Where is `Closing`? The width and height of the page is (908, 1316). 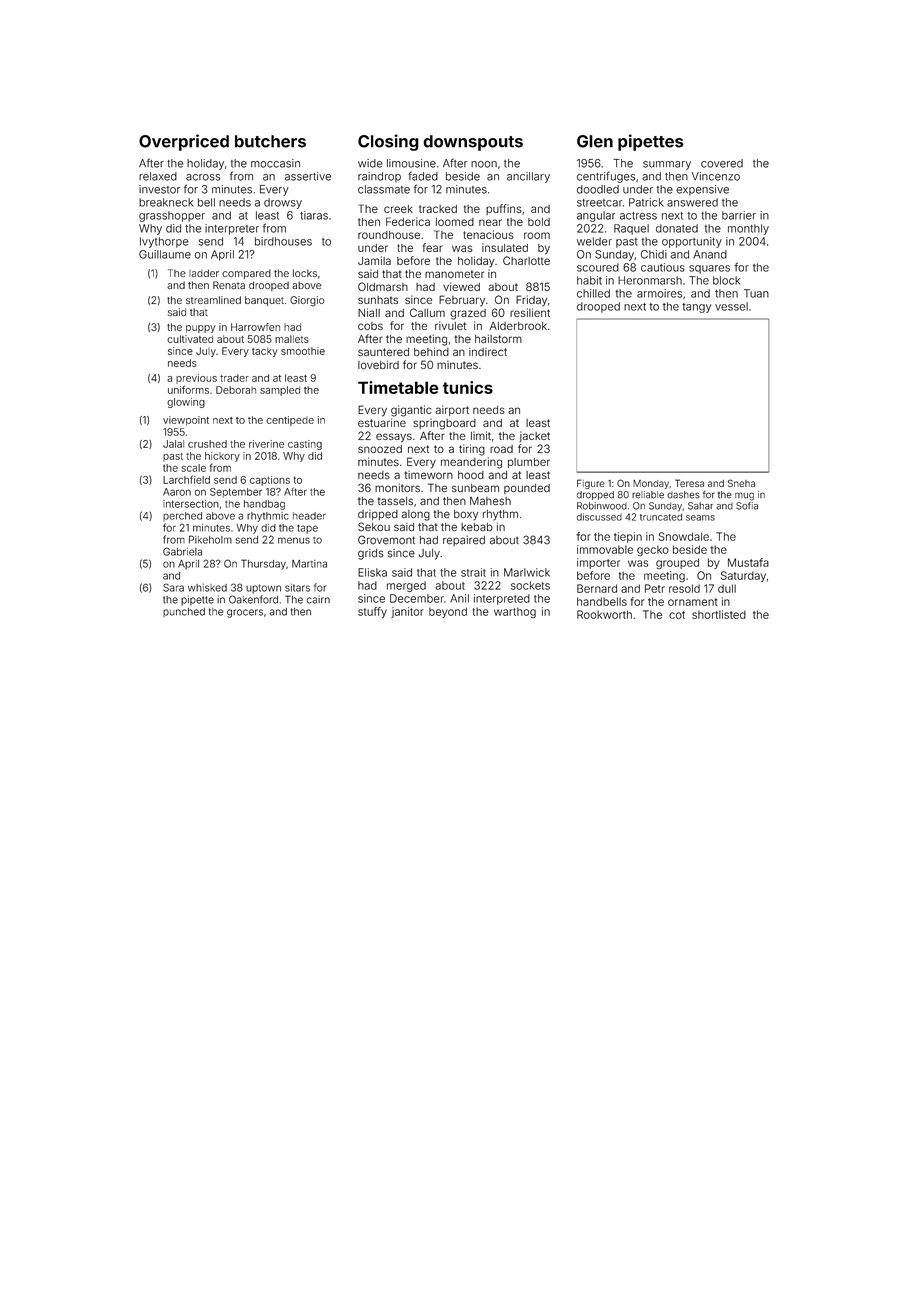
Closing is located at coordinates (388, 142).
